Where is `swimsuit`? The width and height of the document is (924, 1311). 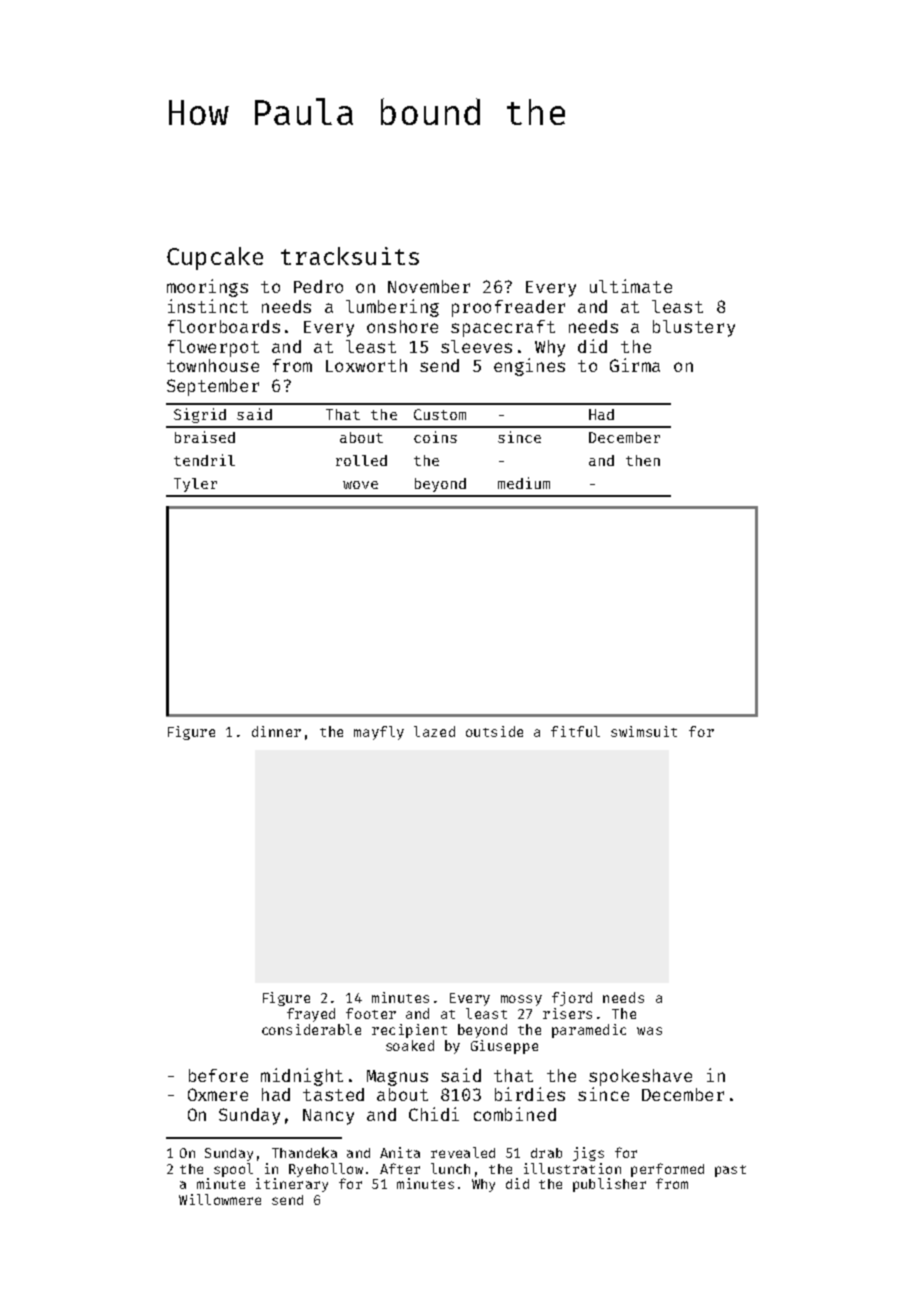
swimsuit is located at coordinates (644, 731).
